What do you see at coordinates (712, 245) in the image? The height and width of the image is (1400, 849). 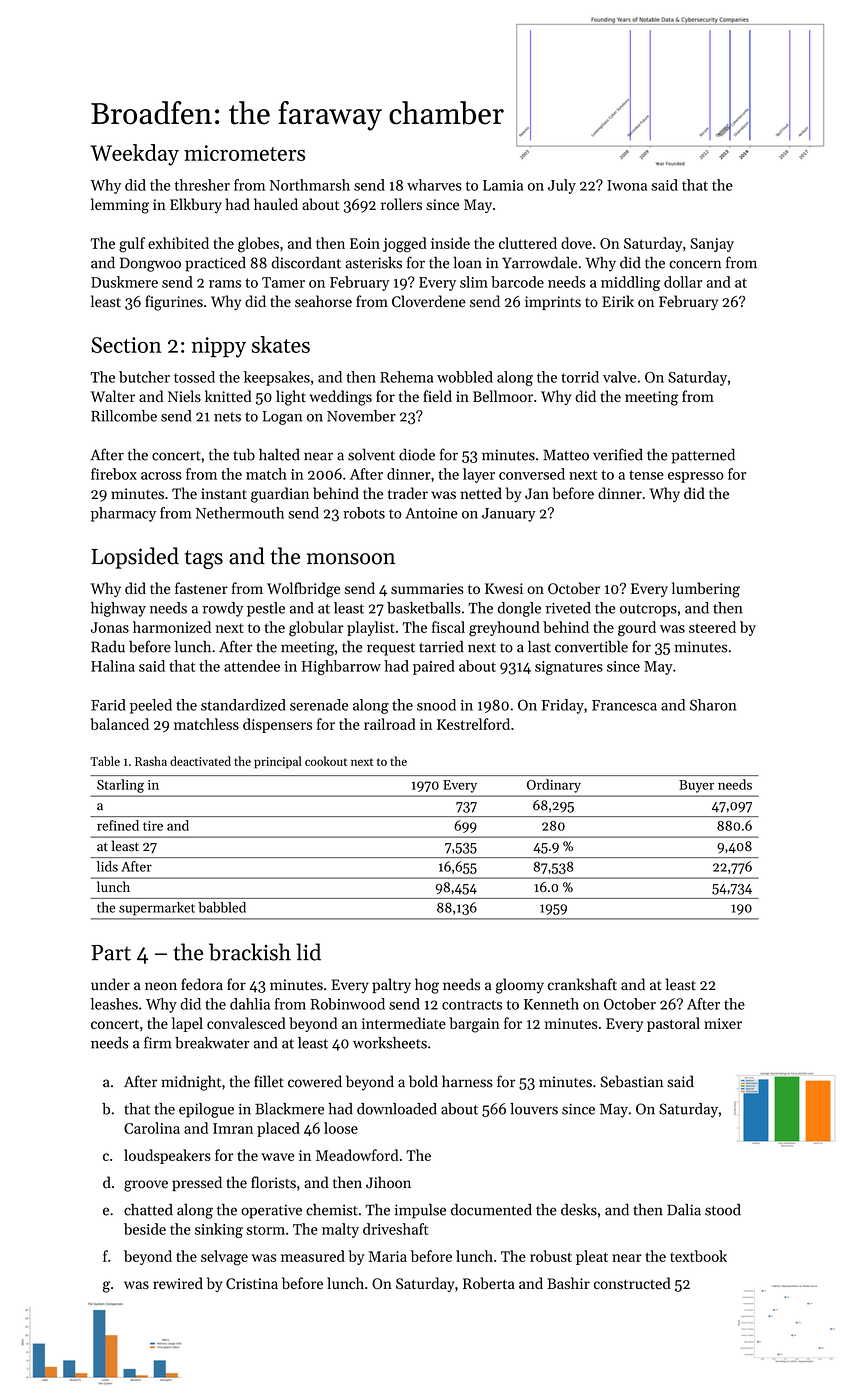 I see `Sanjay` at bounding box center [712, 245].
